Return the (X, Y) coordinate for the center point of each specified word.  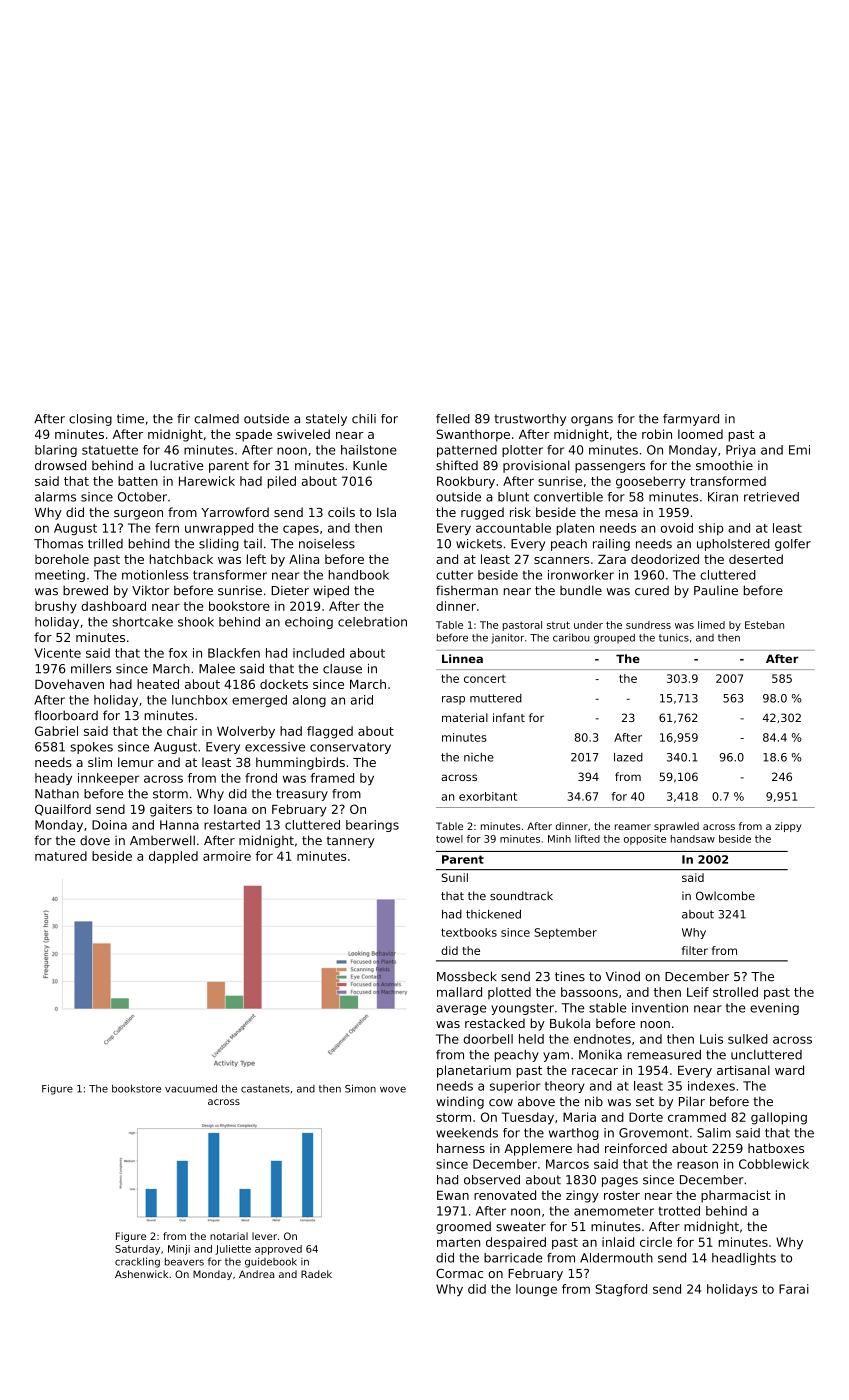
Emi (799, 450)
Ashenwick (141, 1274)
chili (364, 419)
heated (158, 684)
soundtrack (521, 896)
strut (558, 625)
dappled (173, 857)
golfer (793, 545)
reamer (633, 827)
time (130, 419)
